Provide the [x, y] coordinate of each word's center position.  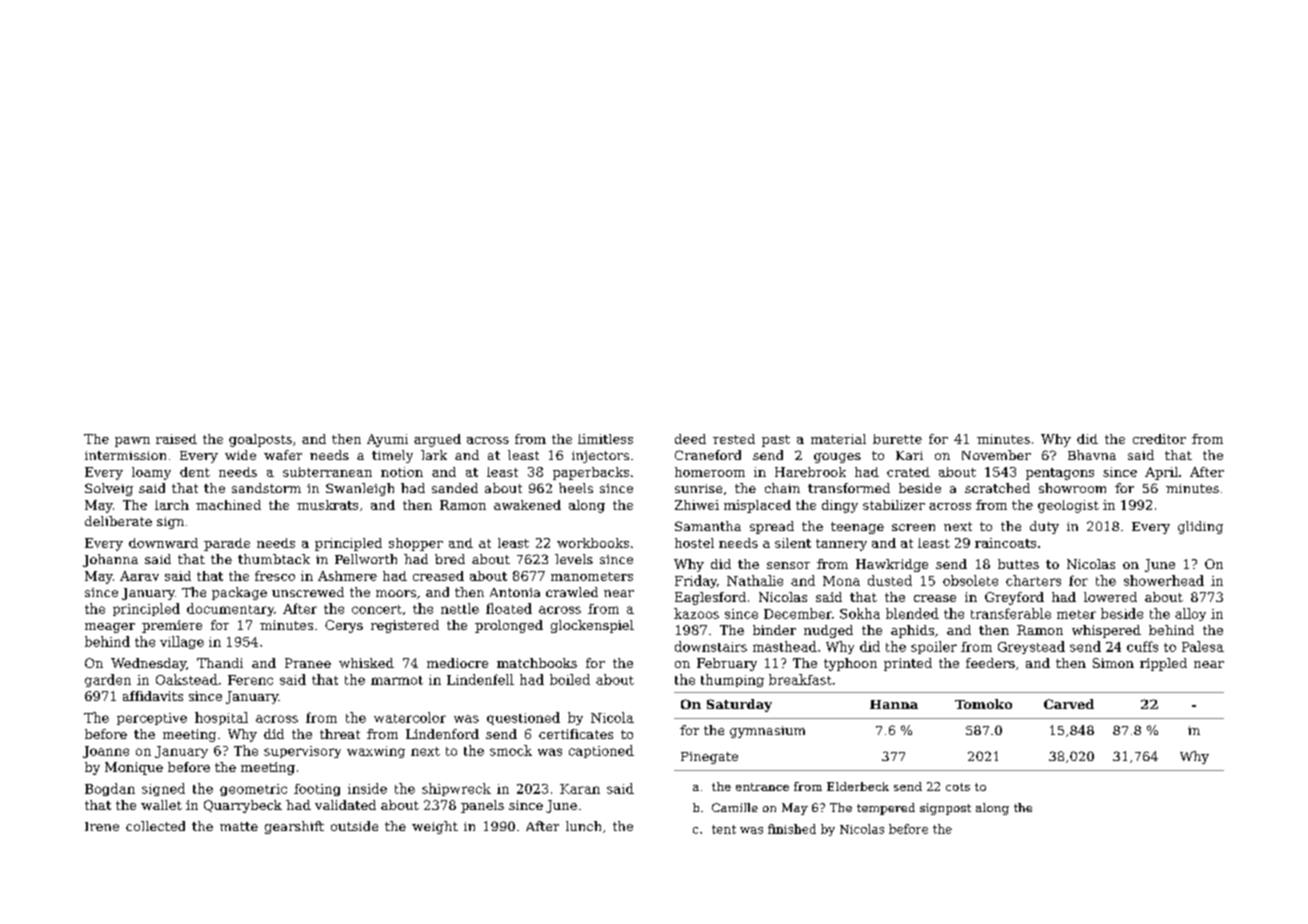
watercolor [410, 717]
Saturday [739, 705]
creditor [1159, 439]
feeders [990, 663]
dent [195, 472]
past [776, 441]
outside [354, 826]
